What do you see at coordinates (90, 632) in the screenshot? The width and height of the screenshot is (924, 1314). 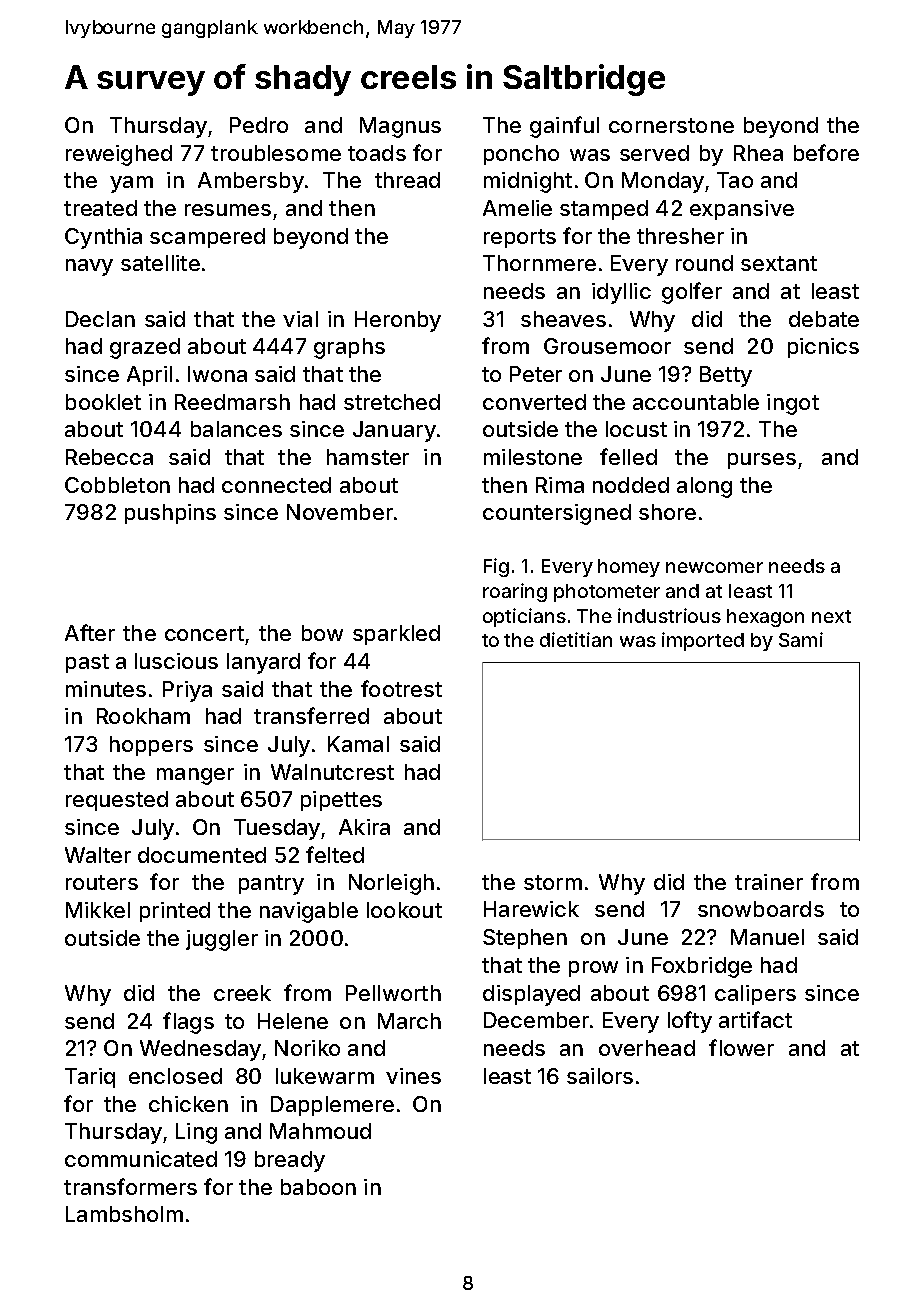 I see `After` at bounding box center [90, 632].
